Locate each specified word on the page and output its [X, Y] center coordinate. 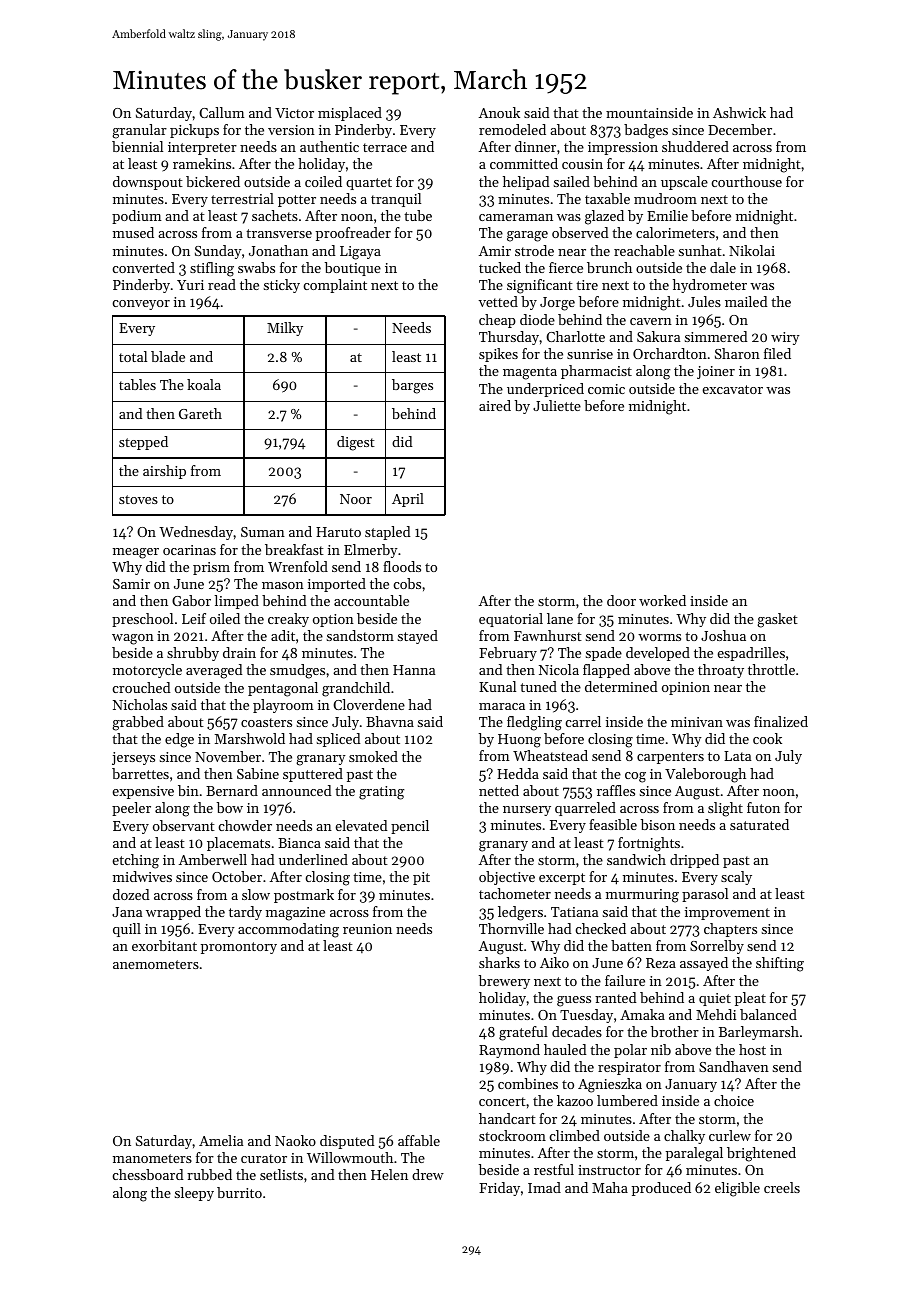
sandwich [636, 859]
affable [419, 1140]
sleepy [194, 1194]
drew [428, 1174]
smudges [297, 671]
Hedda [518, 773]
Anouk [499, 112]
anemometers [156, 964]
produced [661, 1189]
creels [782, 1187]
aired [495, 405]
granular [139, 131]
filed [777, 353]
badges [646, 131]
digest [356, 443]
